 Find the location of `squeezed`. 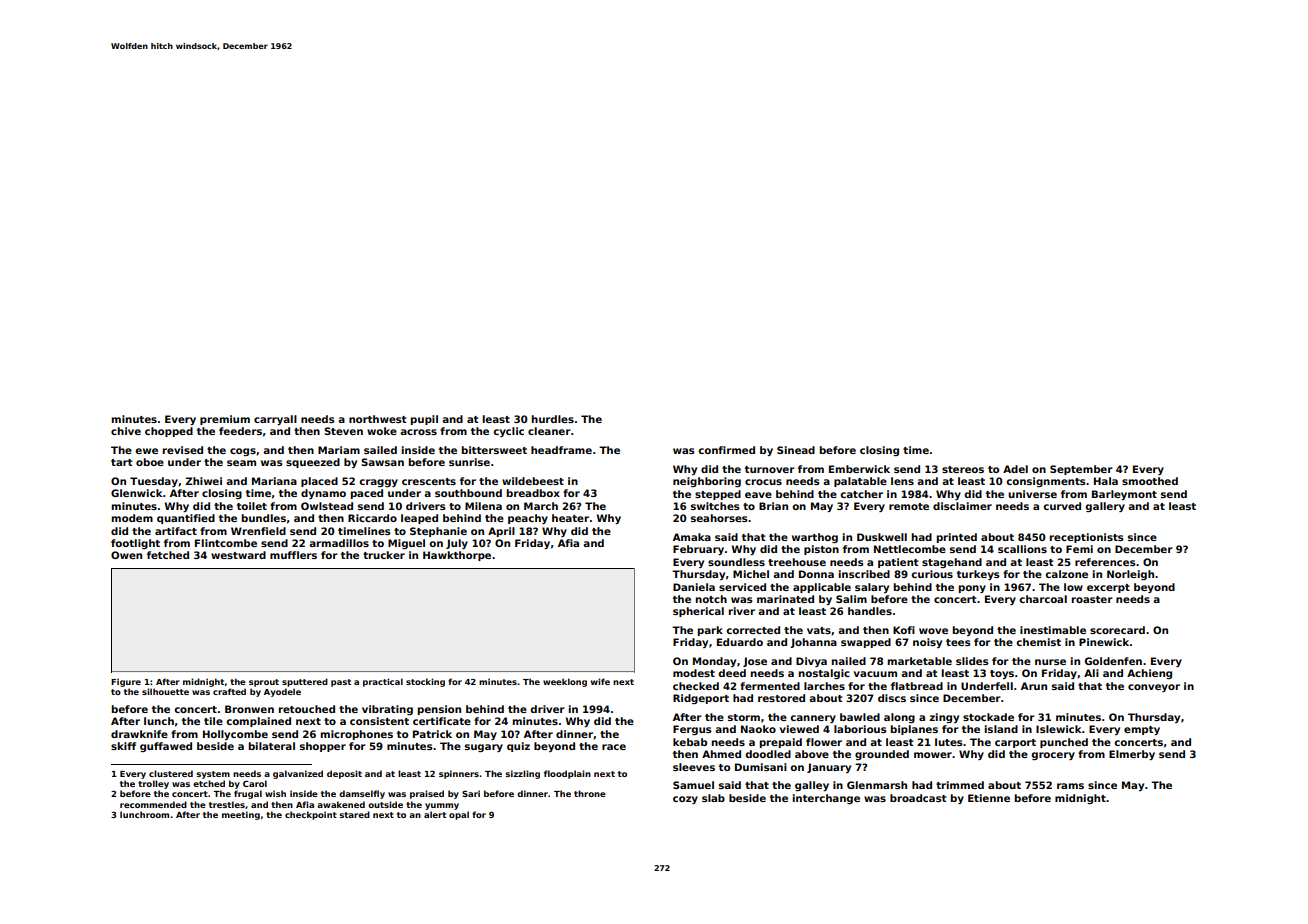

squeezed is located at coordinates (313, 463).
